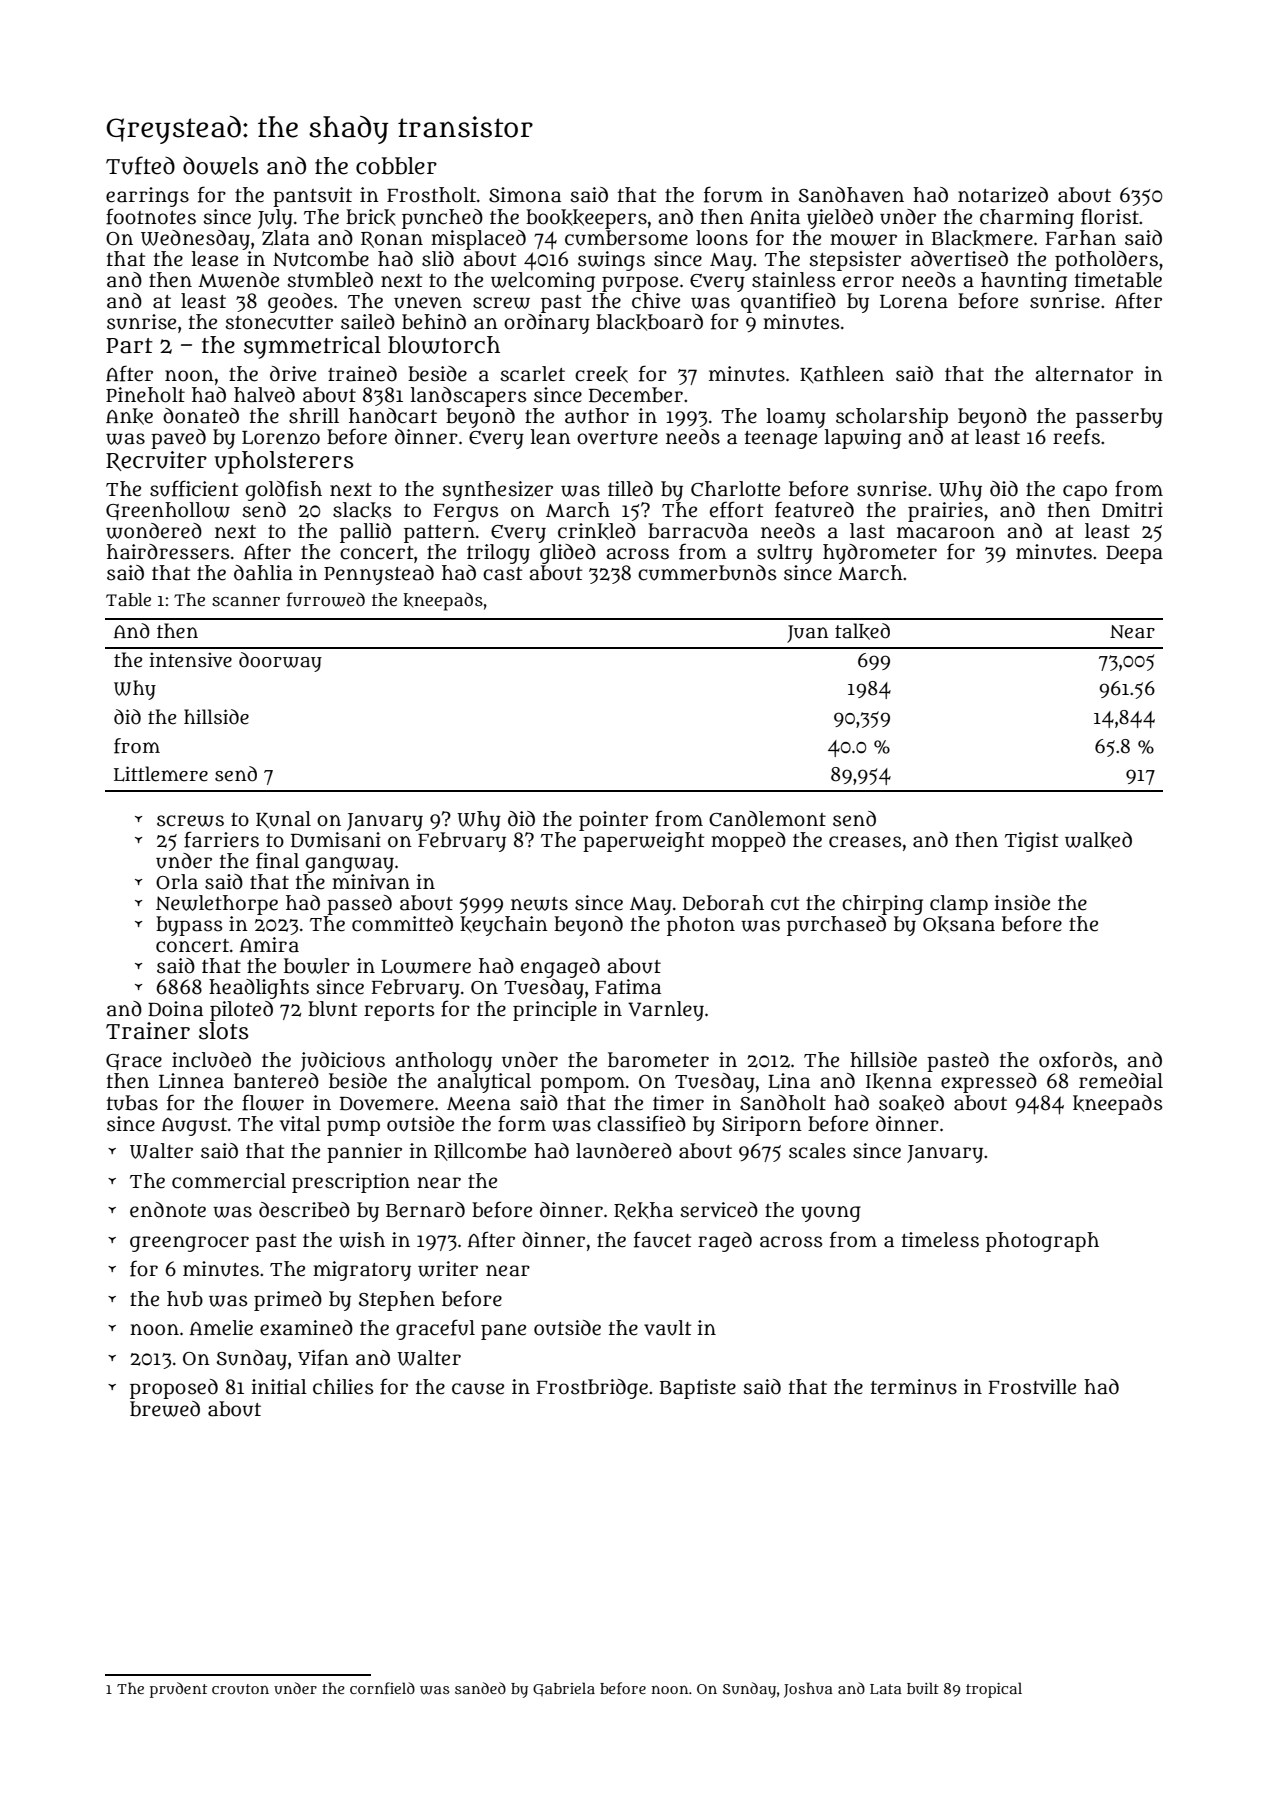  I want to click on creases, so click(865, 842).
